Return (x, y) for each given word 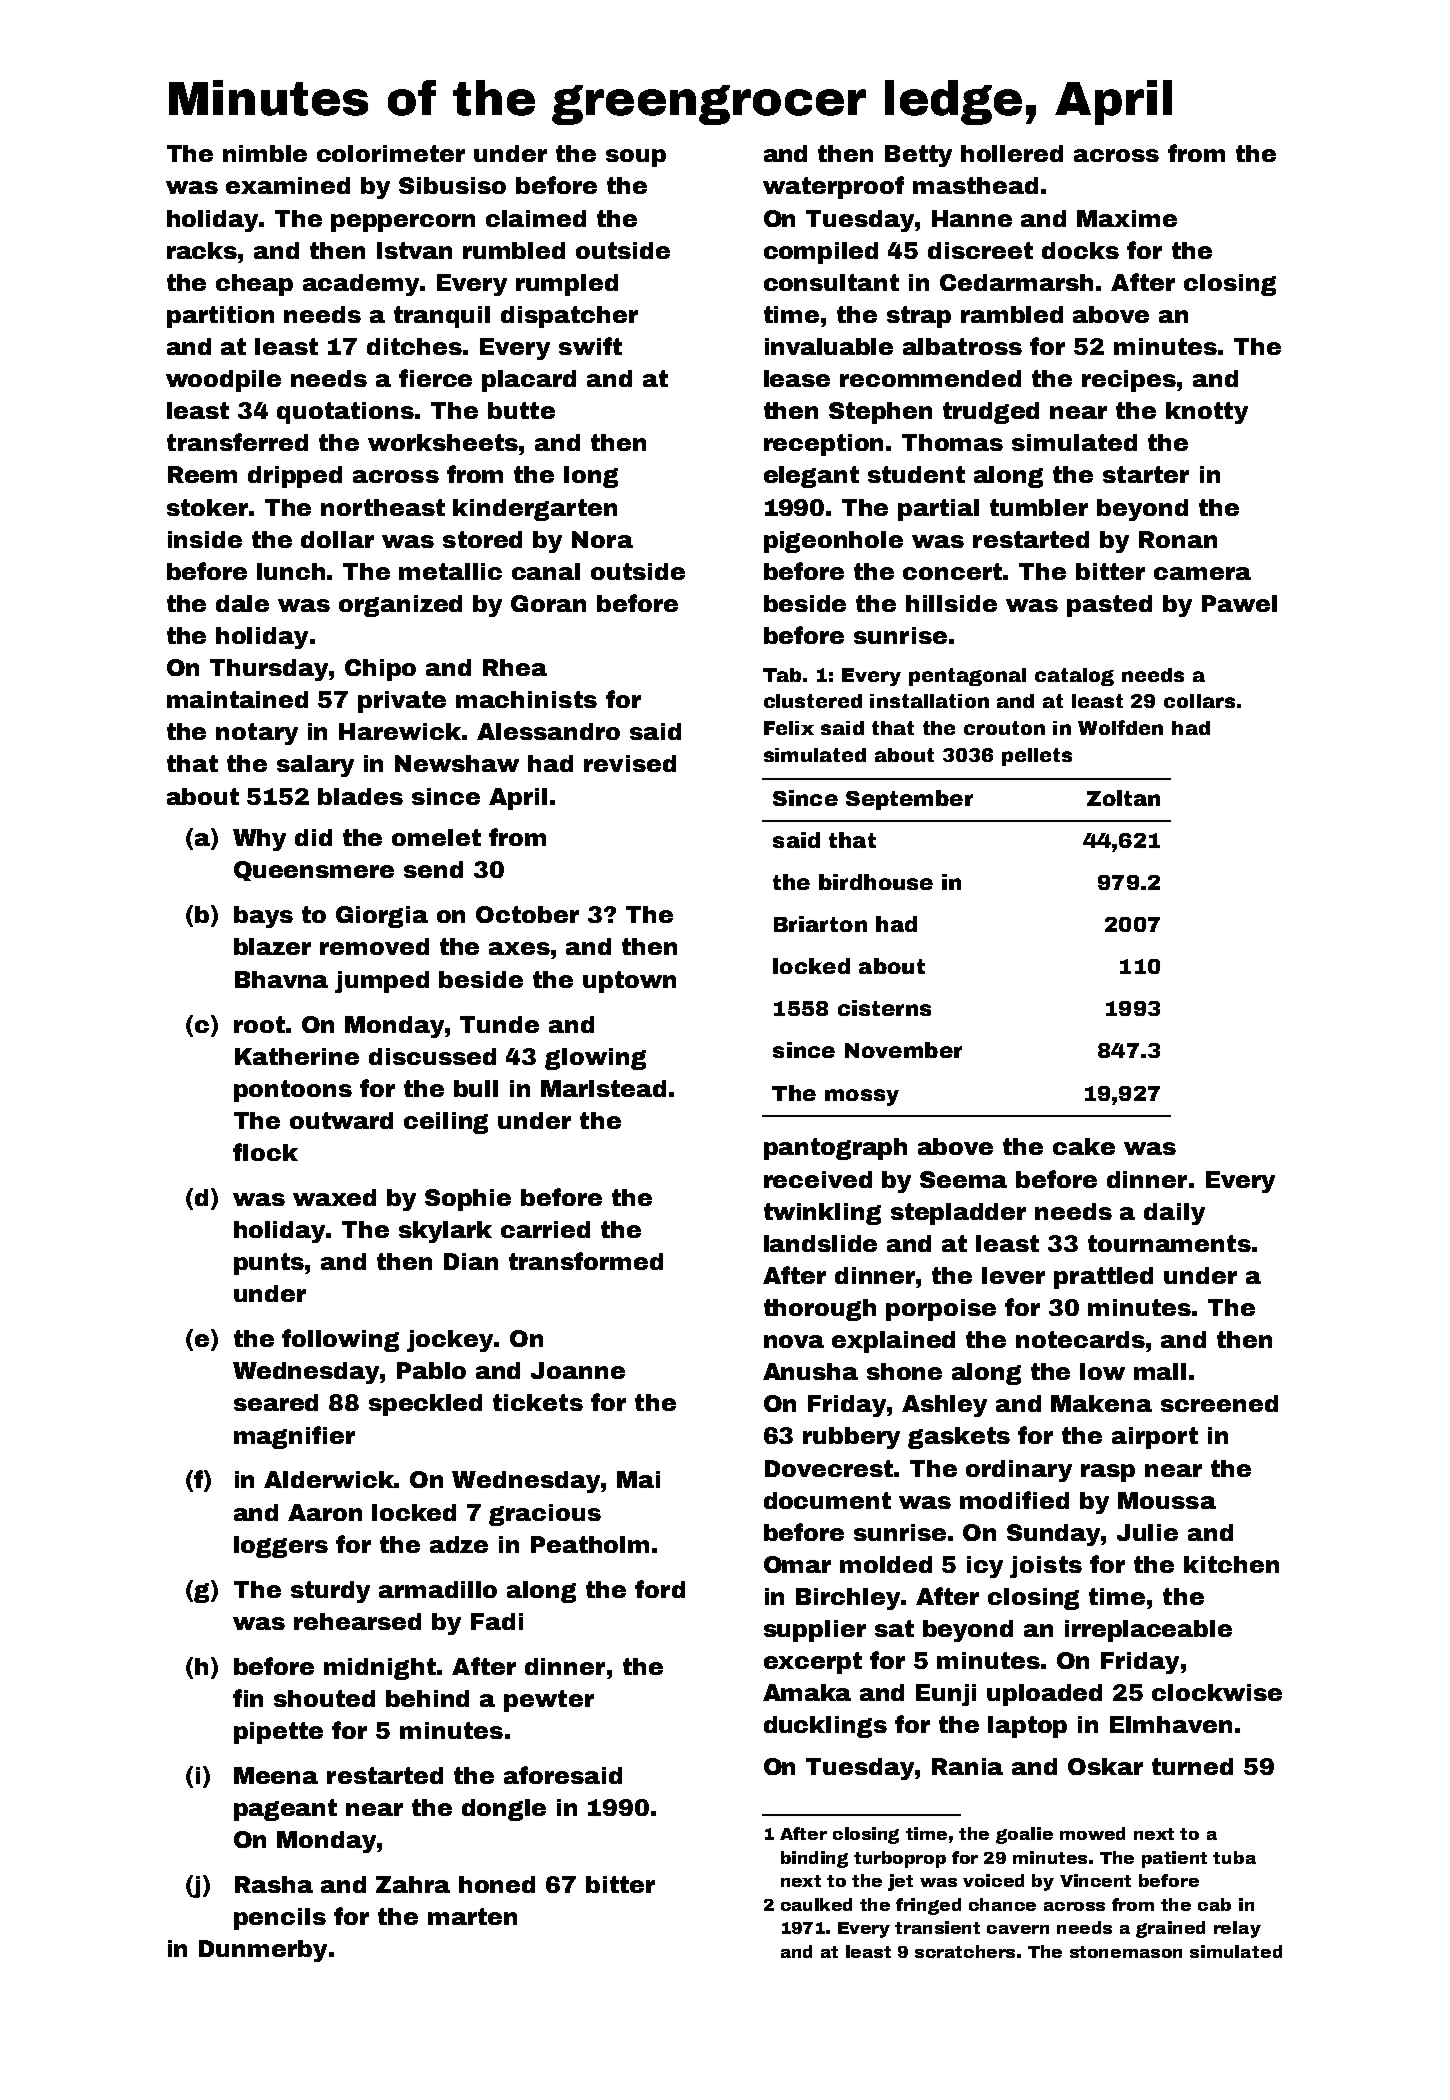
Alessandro (548, 731)
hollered (1012, 153)
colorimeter (391, 153)
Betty (918, 156)
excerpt (813, 1663)
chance (1002, 1904)
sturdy (330, 1592)
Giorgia (382, 917)
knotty (1207, 413)
